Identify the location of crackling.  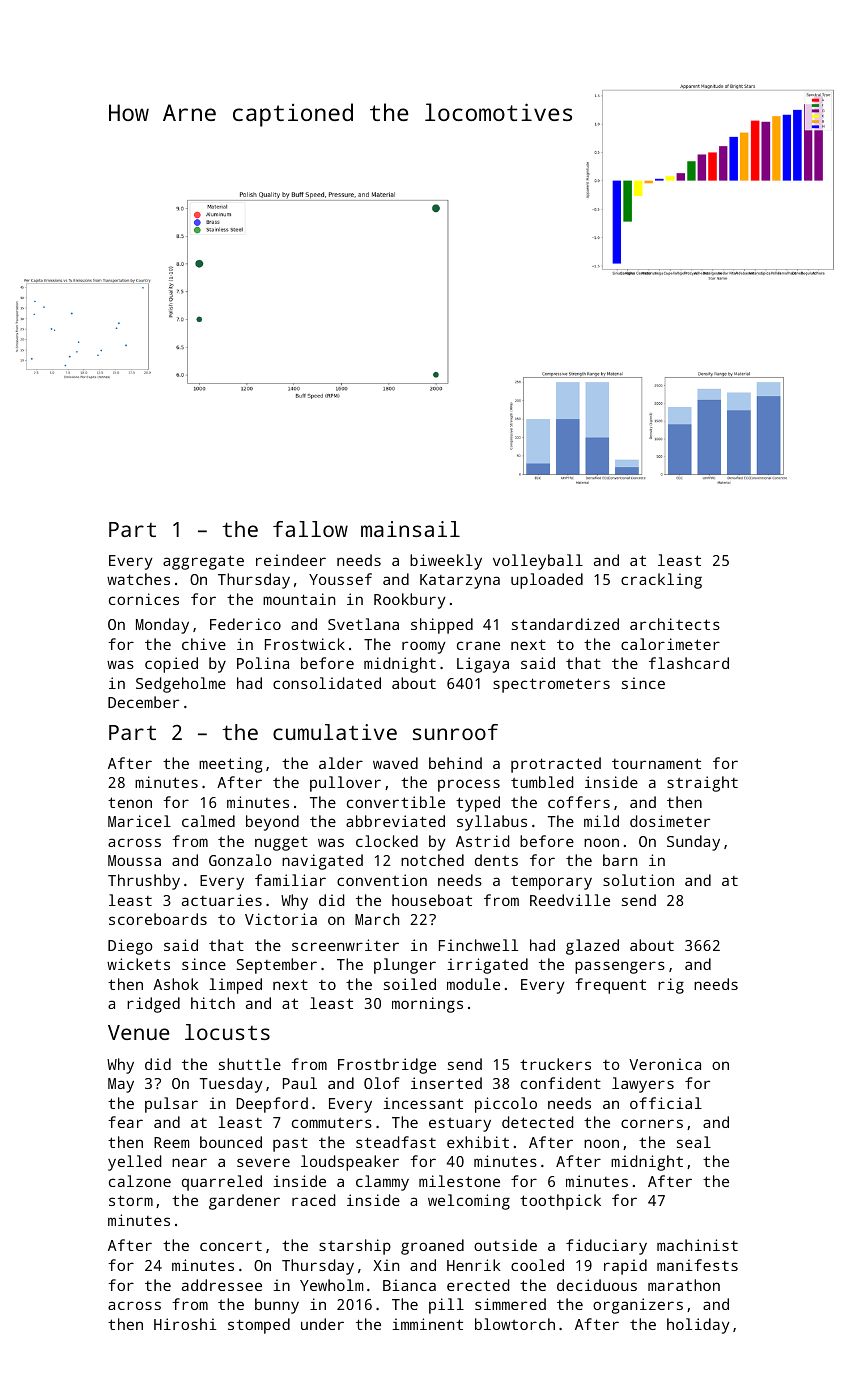
(661, 581).
